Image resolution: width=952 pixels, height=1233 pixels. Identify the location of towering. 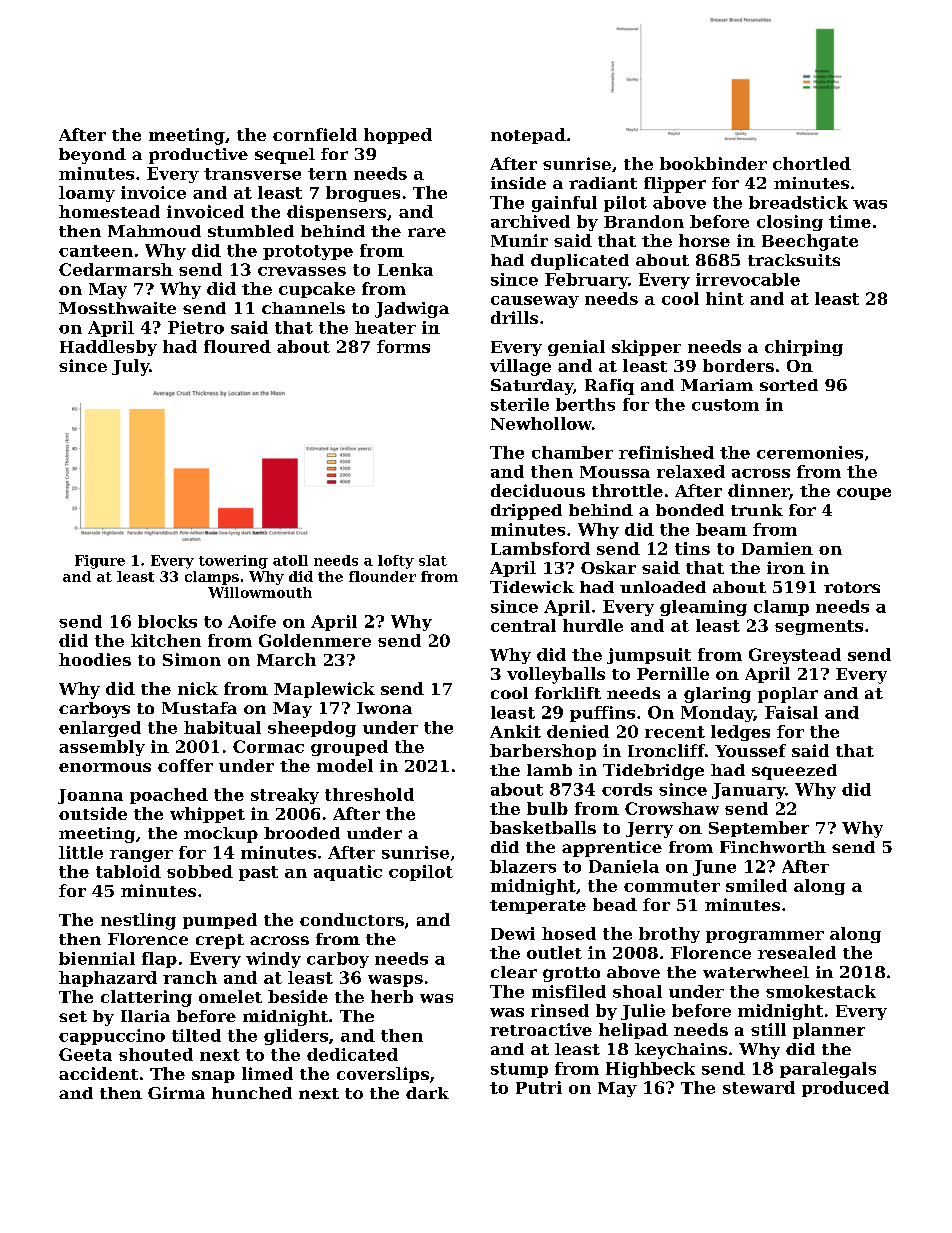
(233, 562).
